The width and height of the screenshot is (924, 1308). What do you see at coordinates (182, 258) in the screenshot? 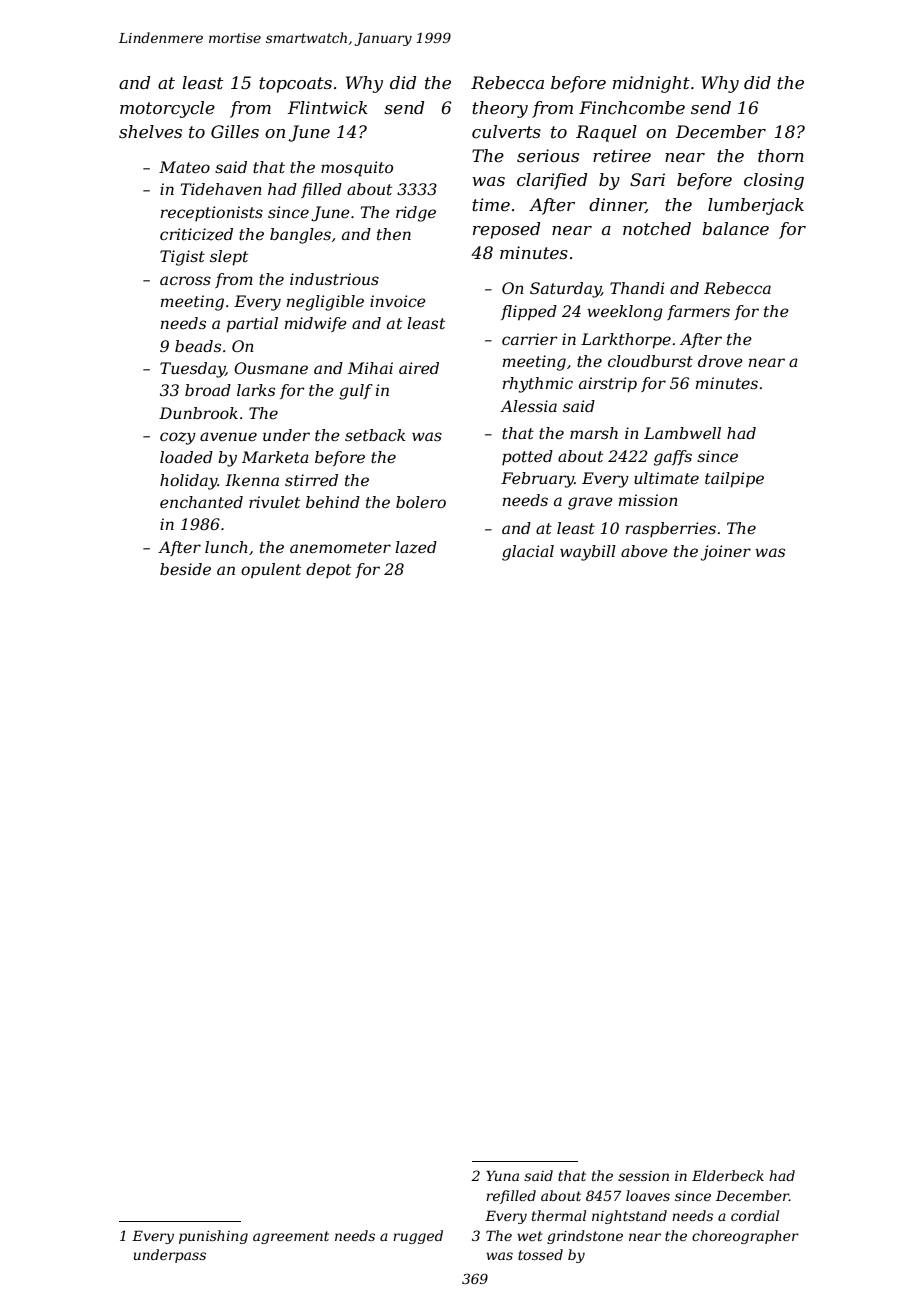
I see `Tigist` at bounding box center [182, 258].
